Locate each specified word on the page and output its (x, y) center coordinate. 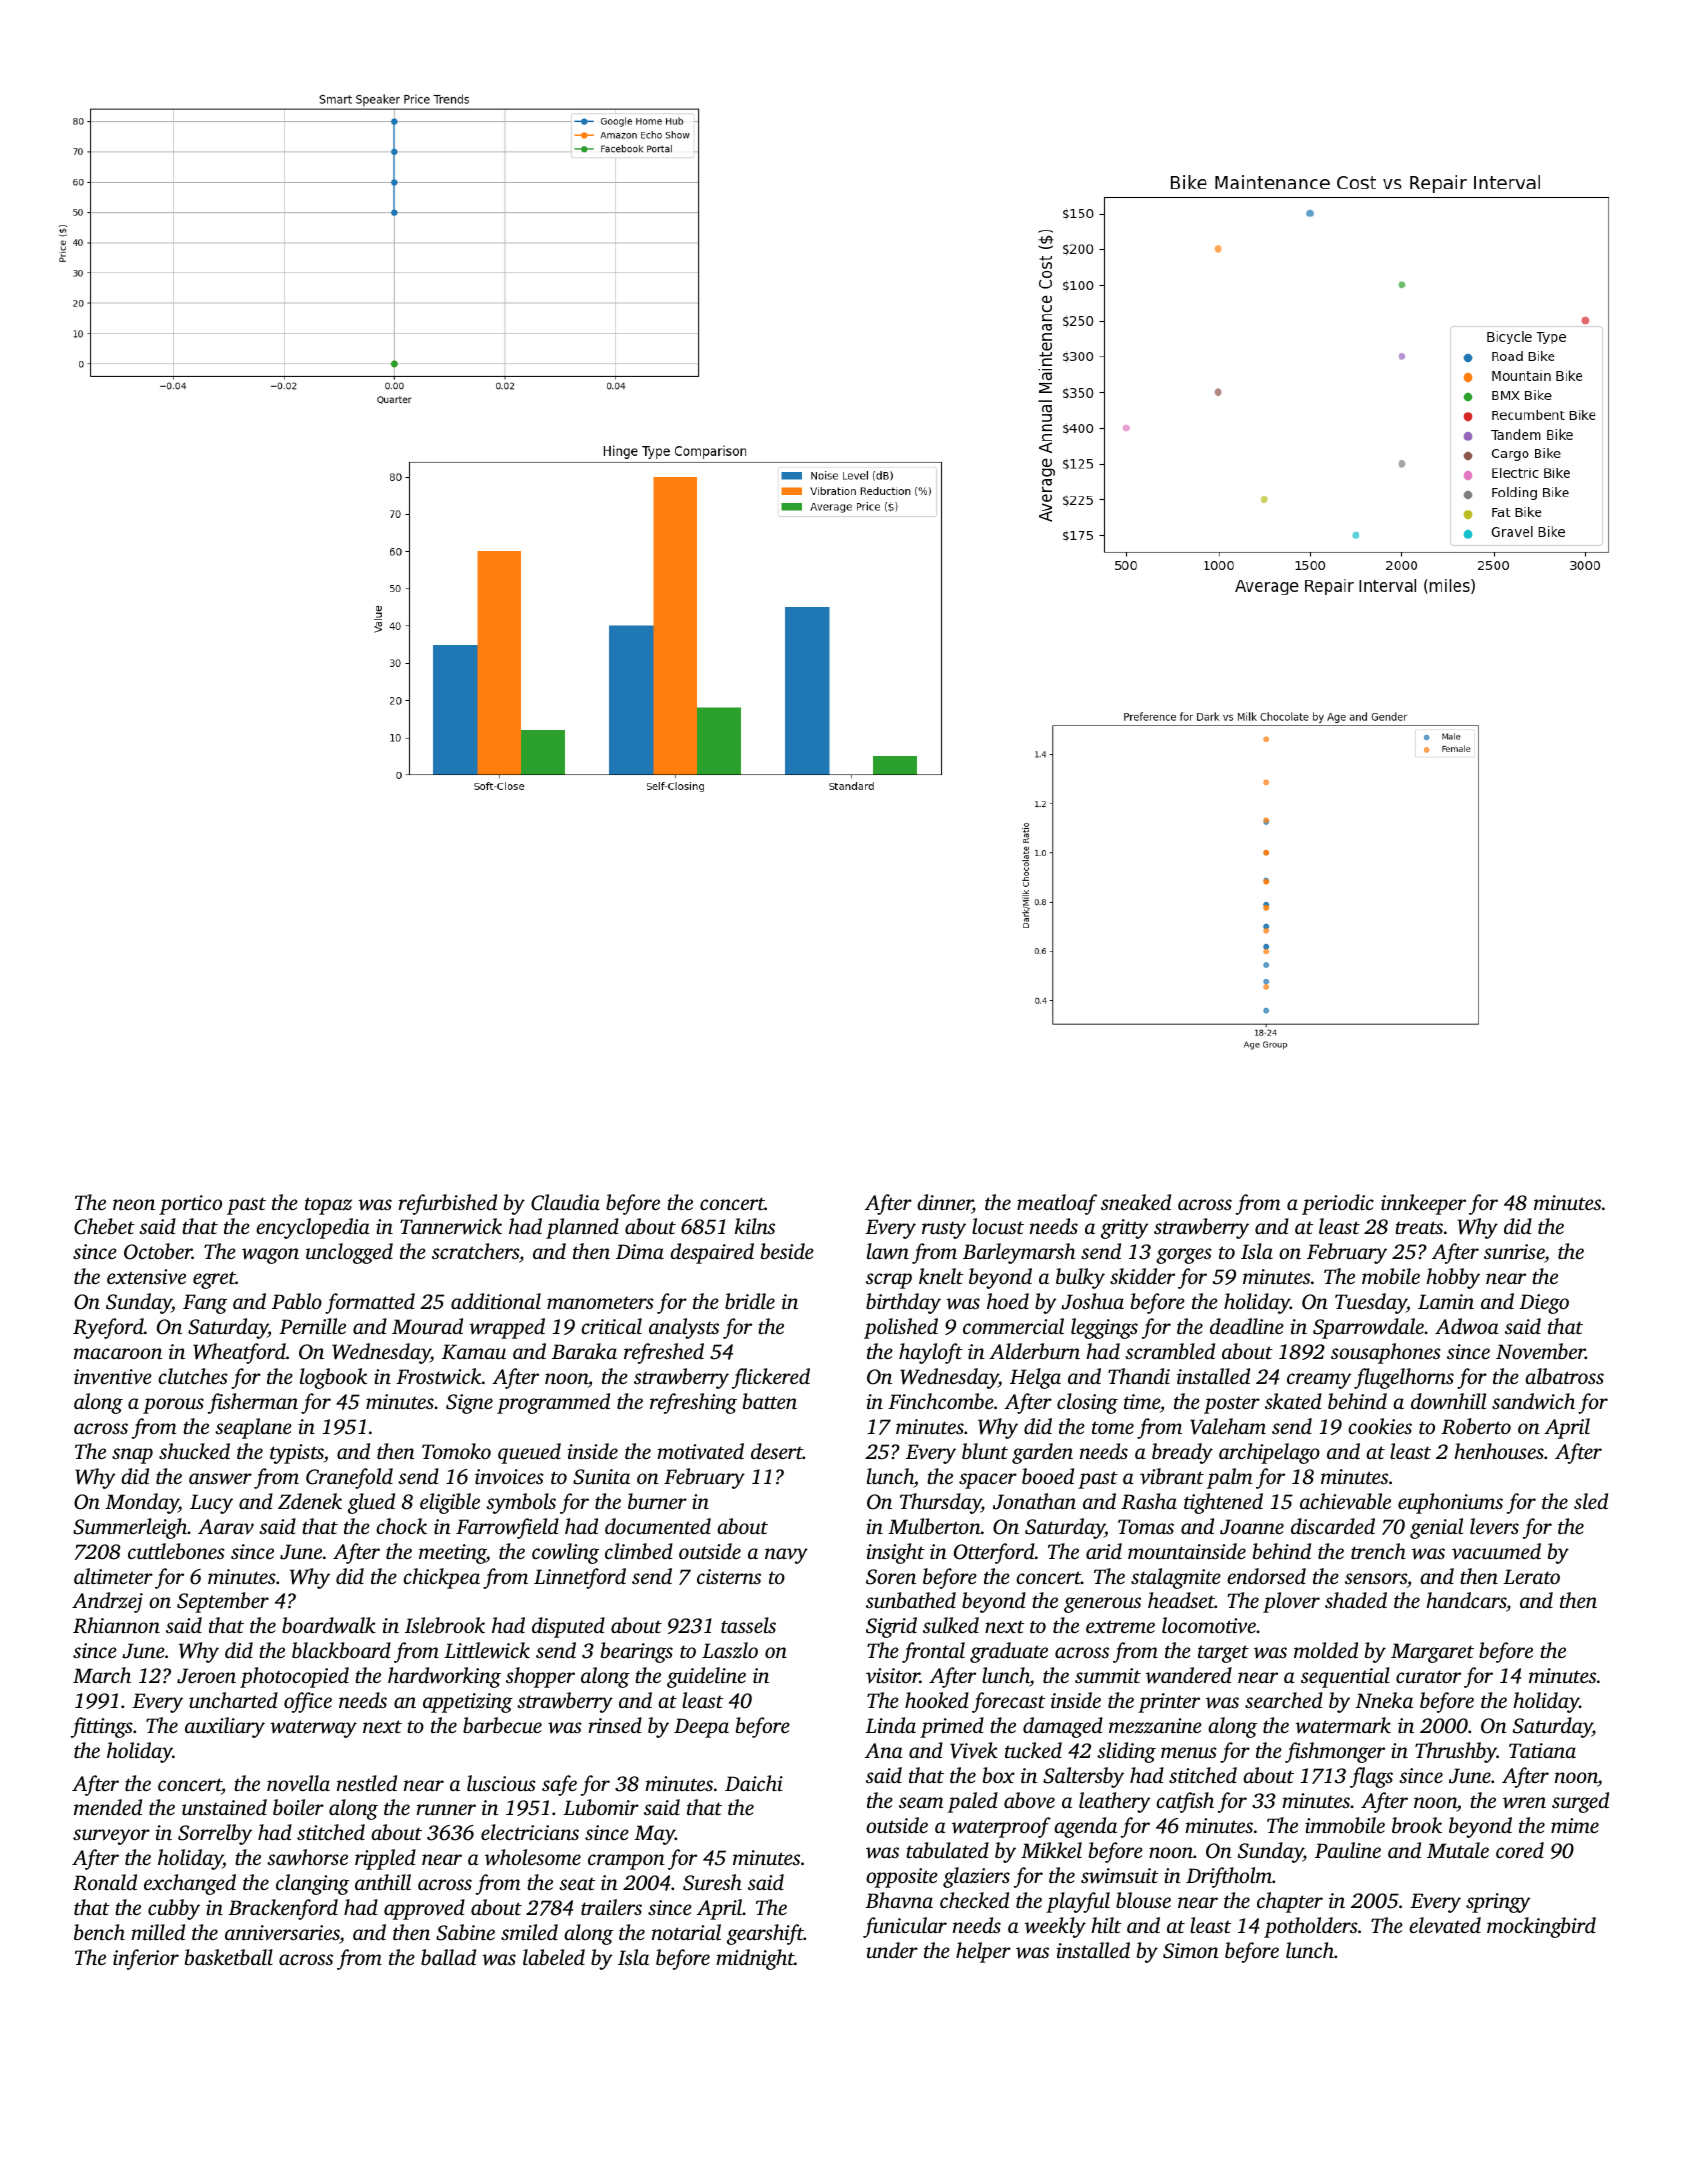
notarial (686, 1932)
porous (173, 1406)
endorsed (1266, 1576)
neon (134, 1204)
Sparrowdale (1368, 1328)
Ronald (105, 1882)
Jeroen (206, 1676)
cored (1520, 1850)
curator (1428, 1676)
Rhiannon (116, 1625)
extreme (1120, 1626)
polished (901, 1328)
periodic (1338, 1204)
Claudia (565, 1202)
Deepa (701, 1728)
